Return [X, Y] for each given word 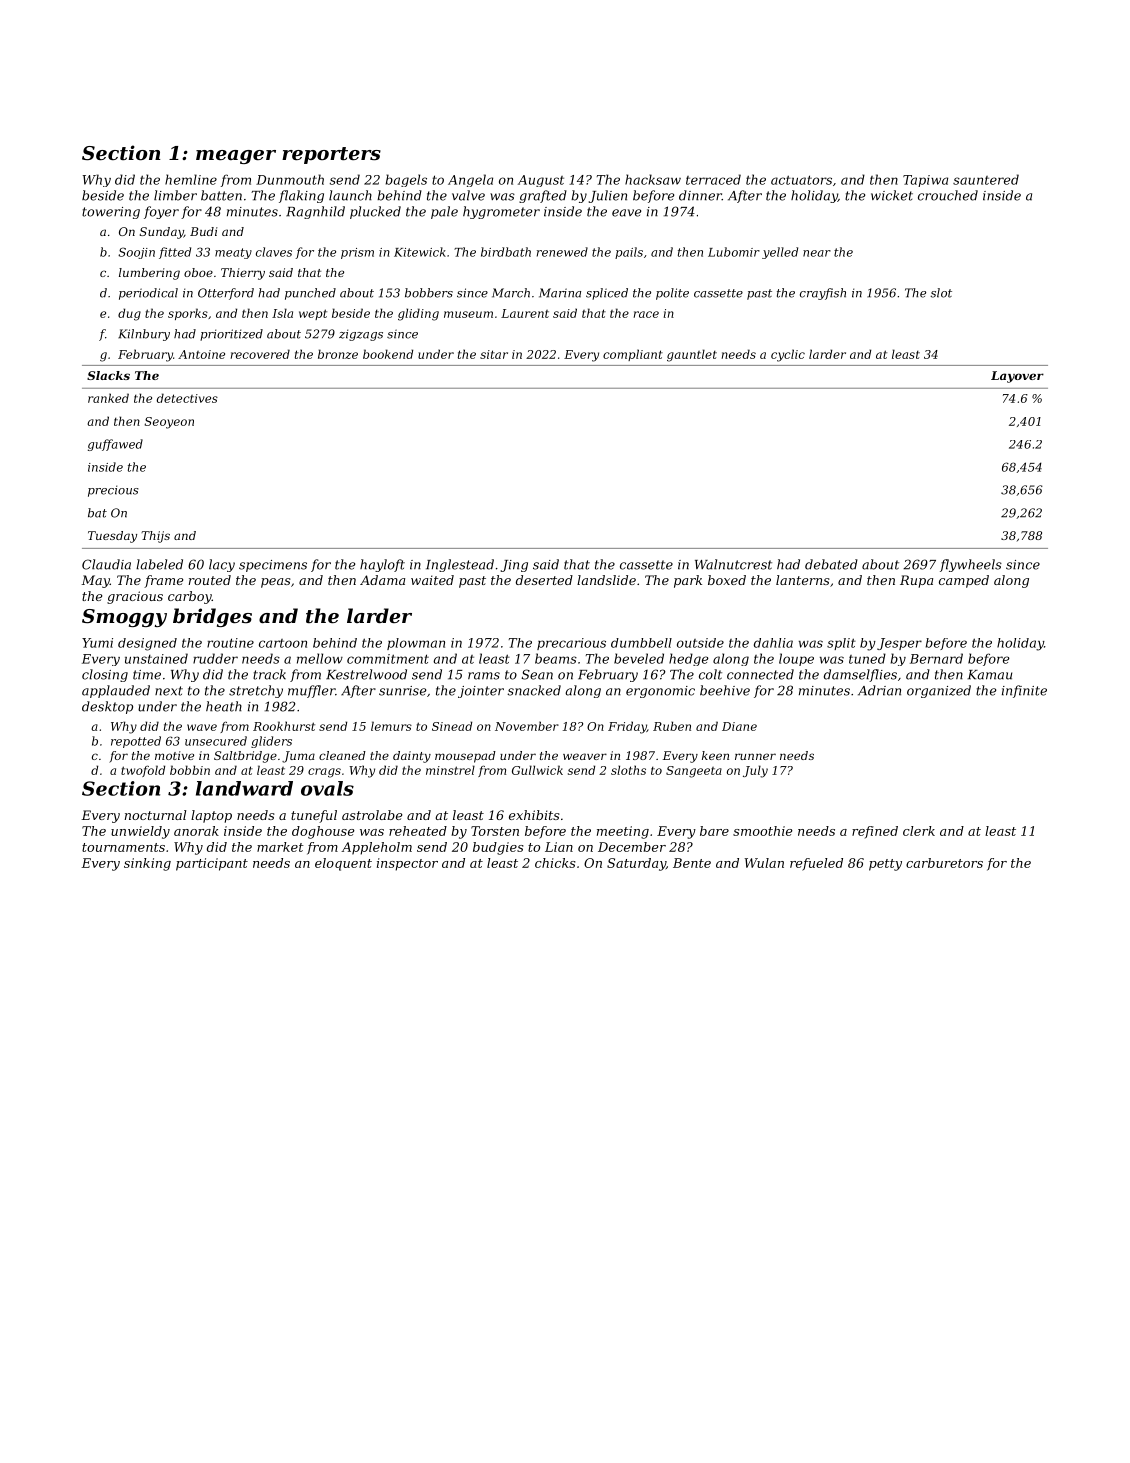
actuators [801, 180]
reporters [331, 155]
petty [885, 865]
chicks [555, 863]
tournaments [123, 847]
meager [236, 157]
